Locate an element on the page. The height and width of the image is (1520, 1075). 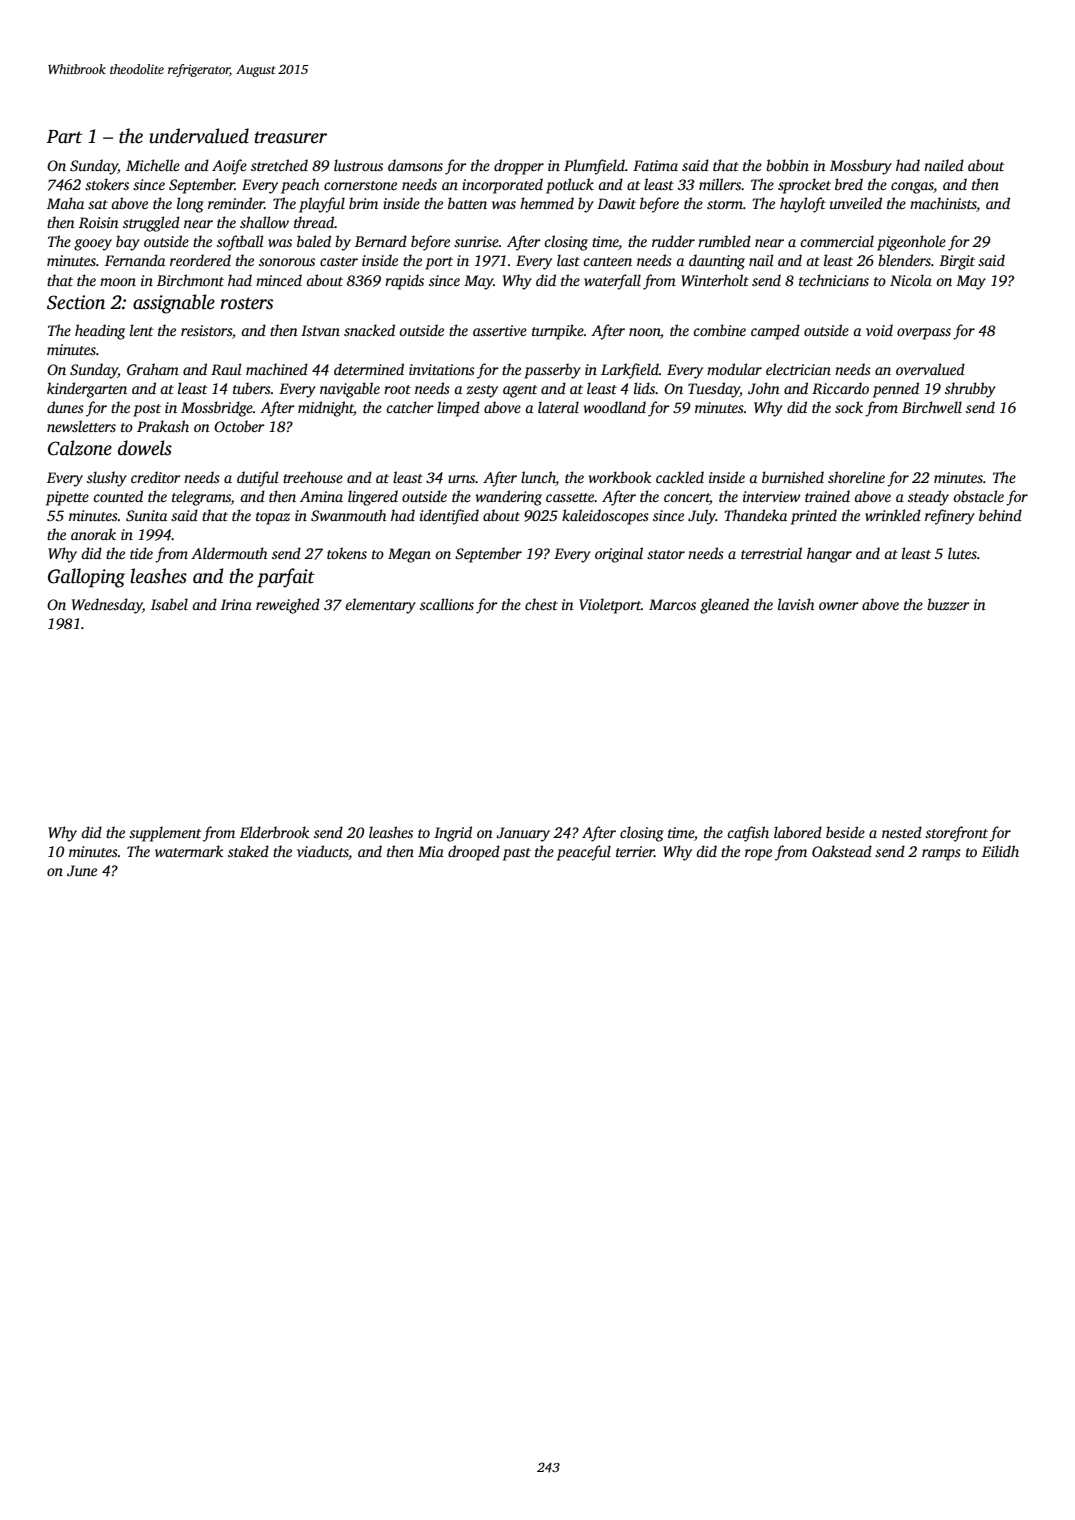
topaz is located at coordinates (273, 518).
